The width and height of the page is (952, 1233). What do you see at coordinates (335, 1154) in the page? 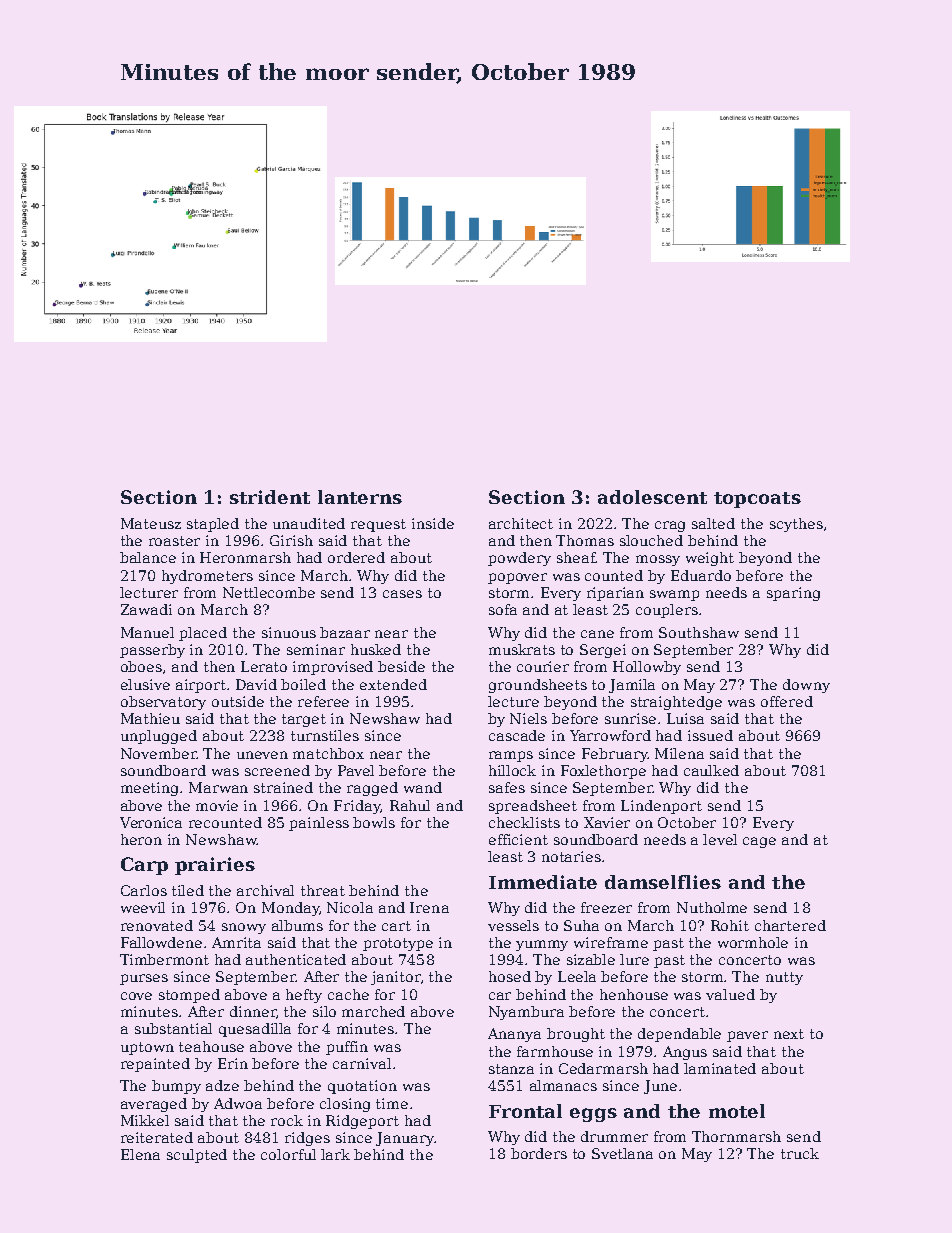
I see `lark` at bounding box center [335, 1154].
